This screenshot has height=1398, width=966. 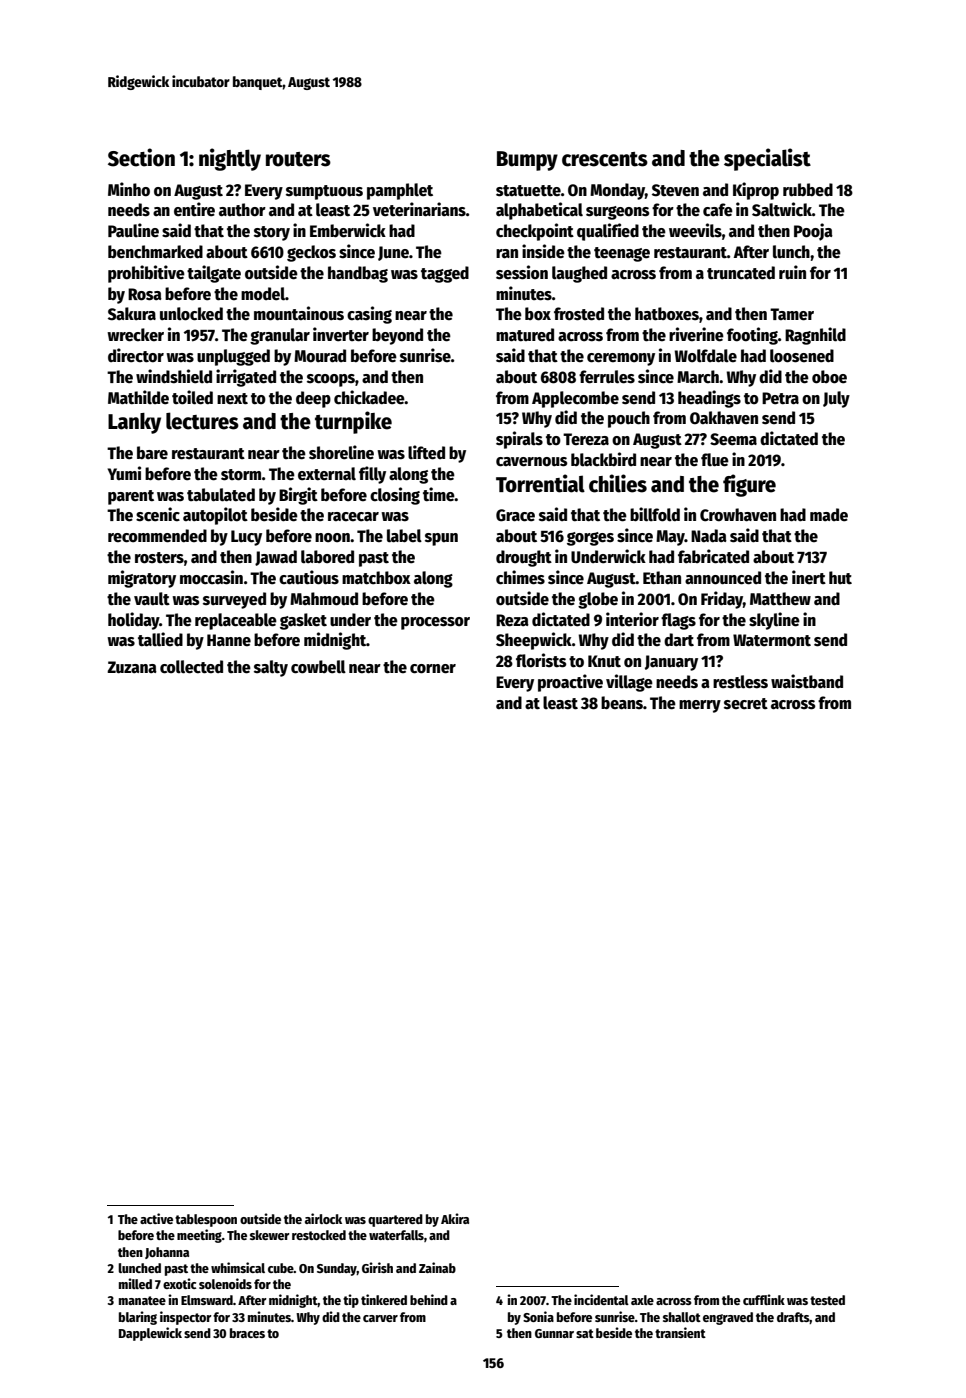 I want to click on March, so click(x=698, y=377).
